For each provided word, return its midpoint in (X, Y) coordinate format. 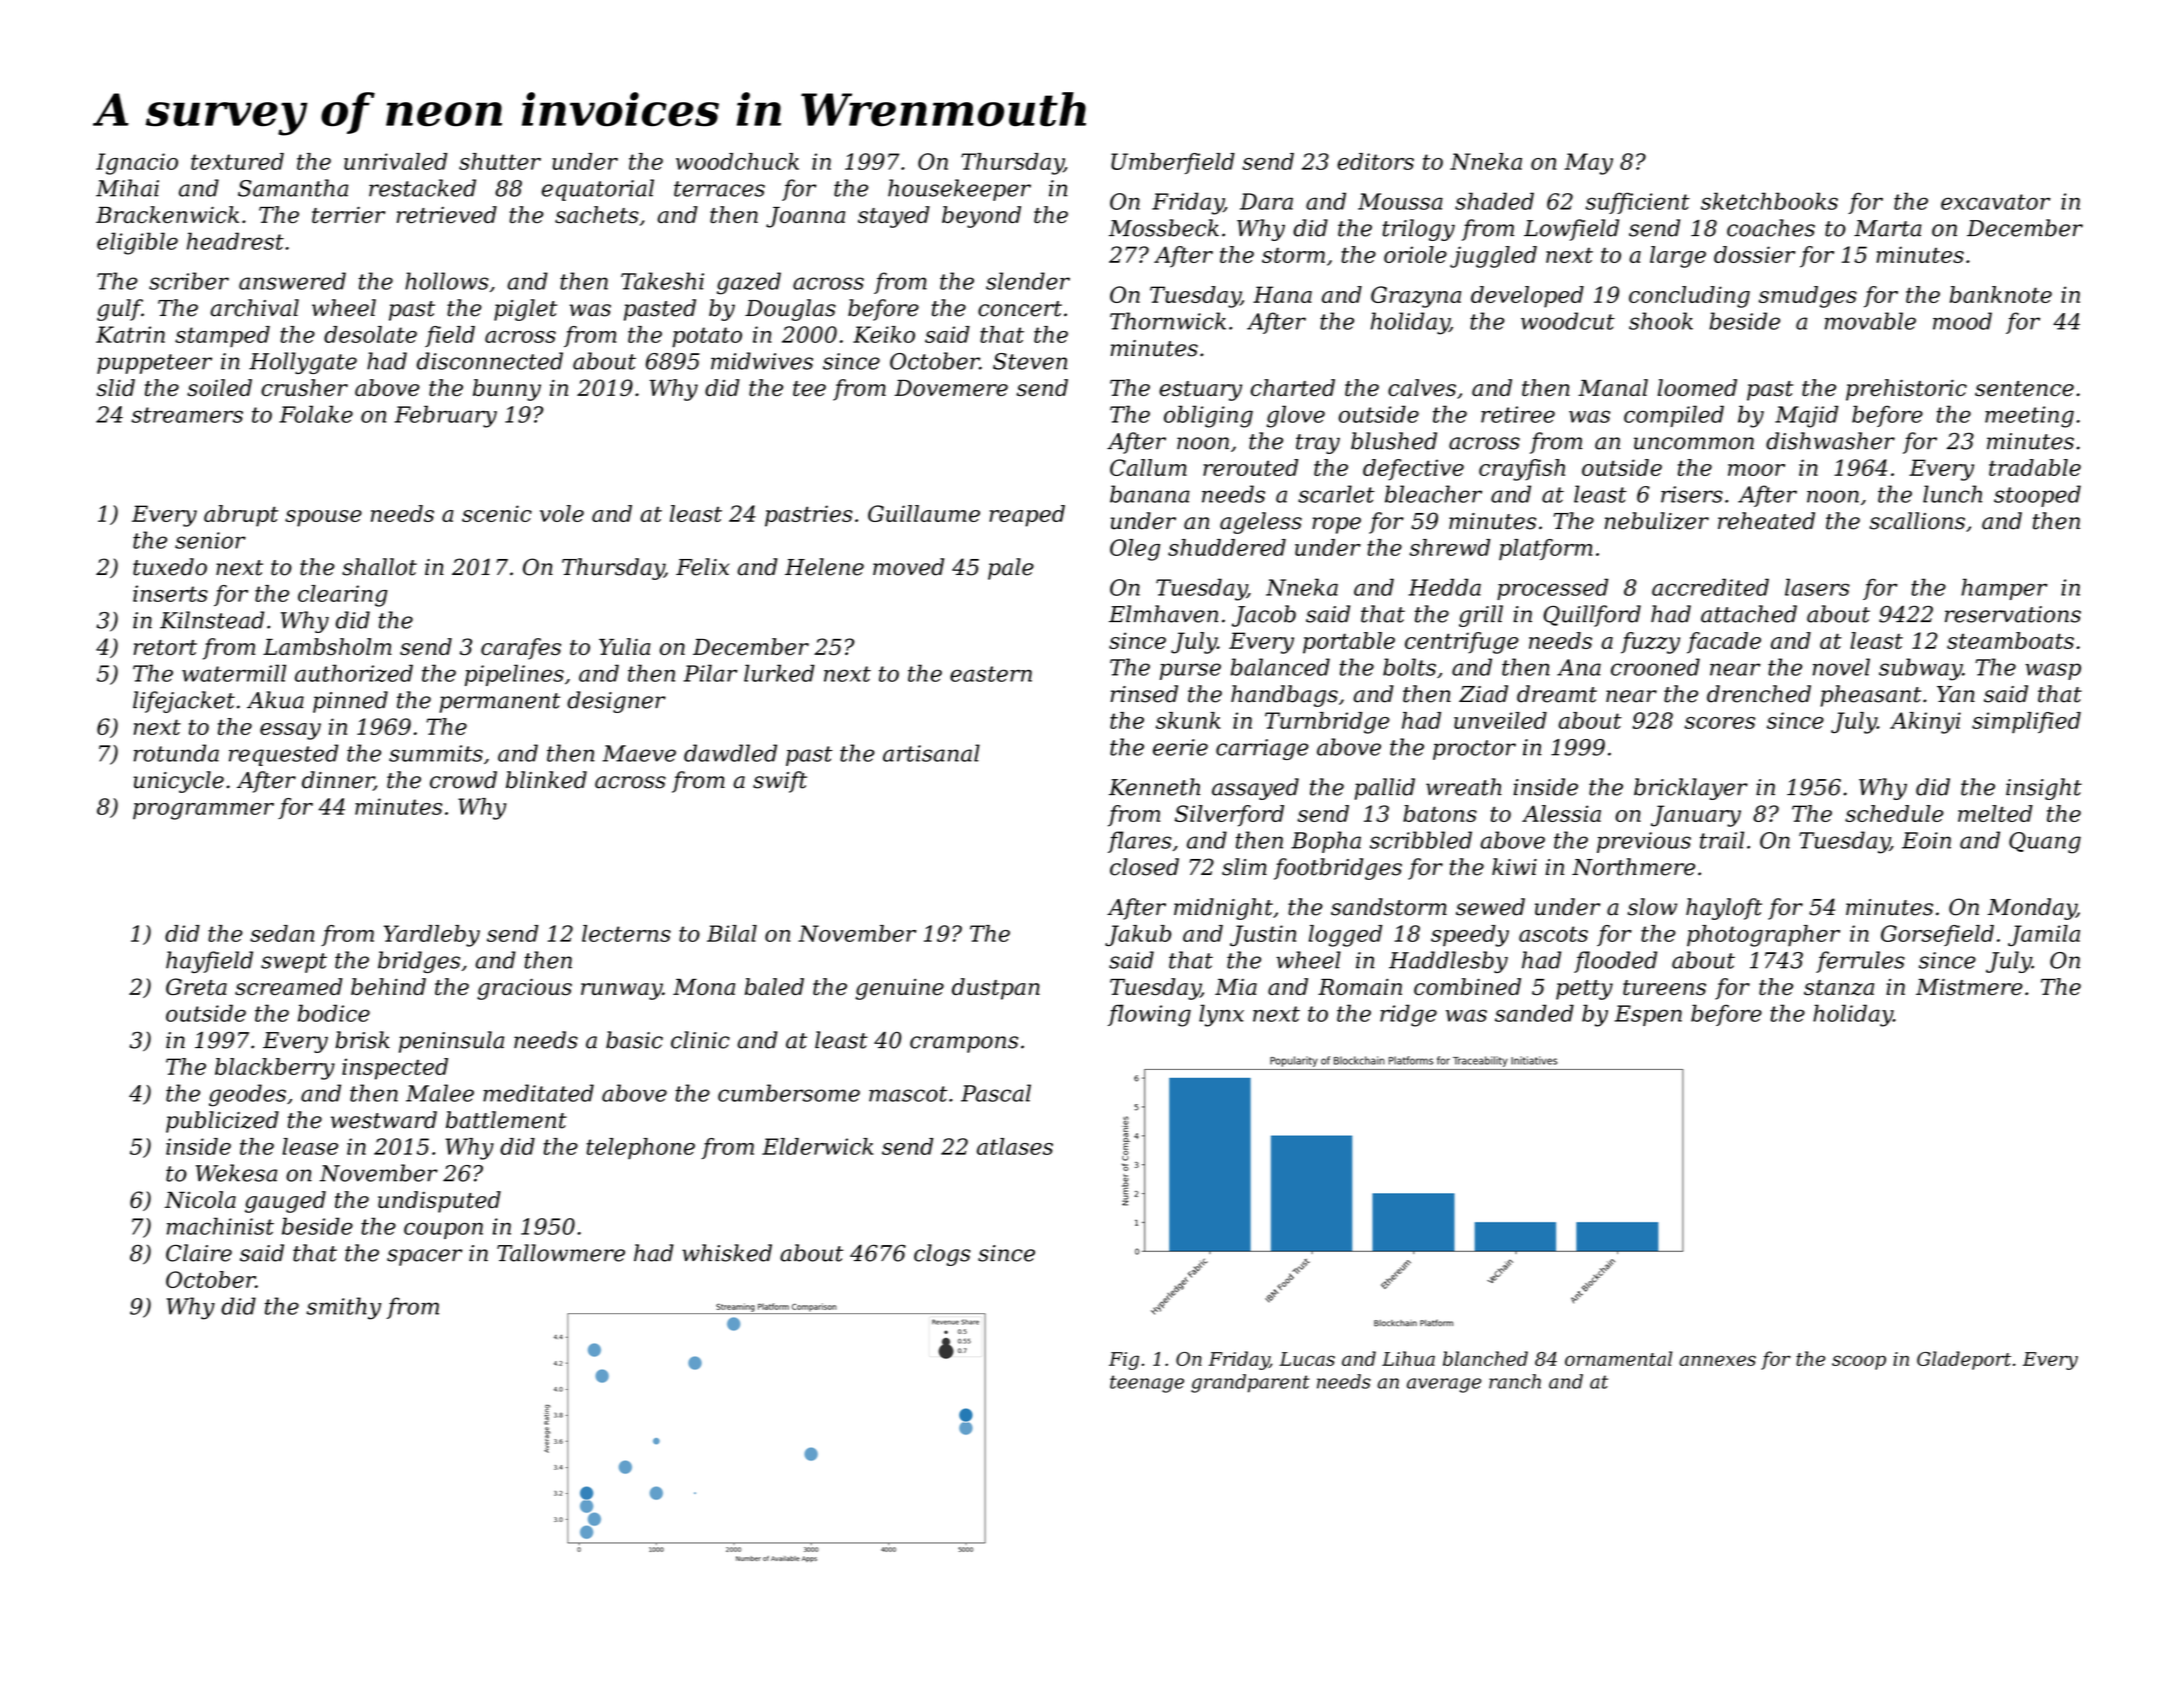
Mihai (127, 188)
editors (1375, 161)
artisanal (931, 753)
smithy (343, 1308)
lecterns (626, 933)
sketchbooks (1769, 201)
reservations (2013, 614)
